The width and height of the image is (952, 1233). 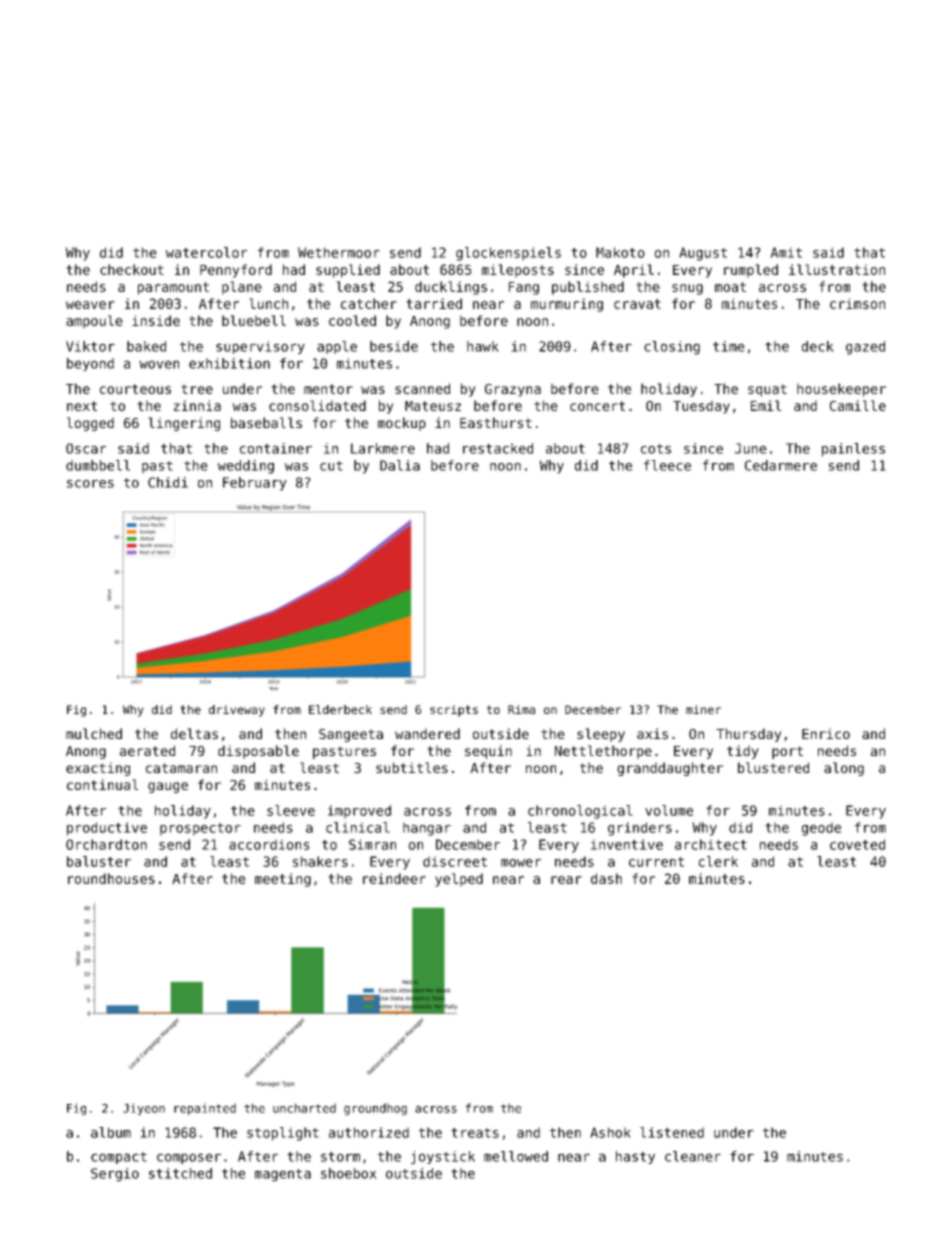 What do you see at coordinates (260, 347) in the image?
I see `supervisory` at bounding box center [260, 347].
